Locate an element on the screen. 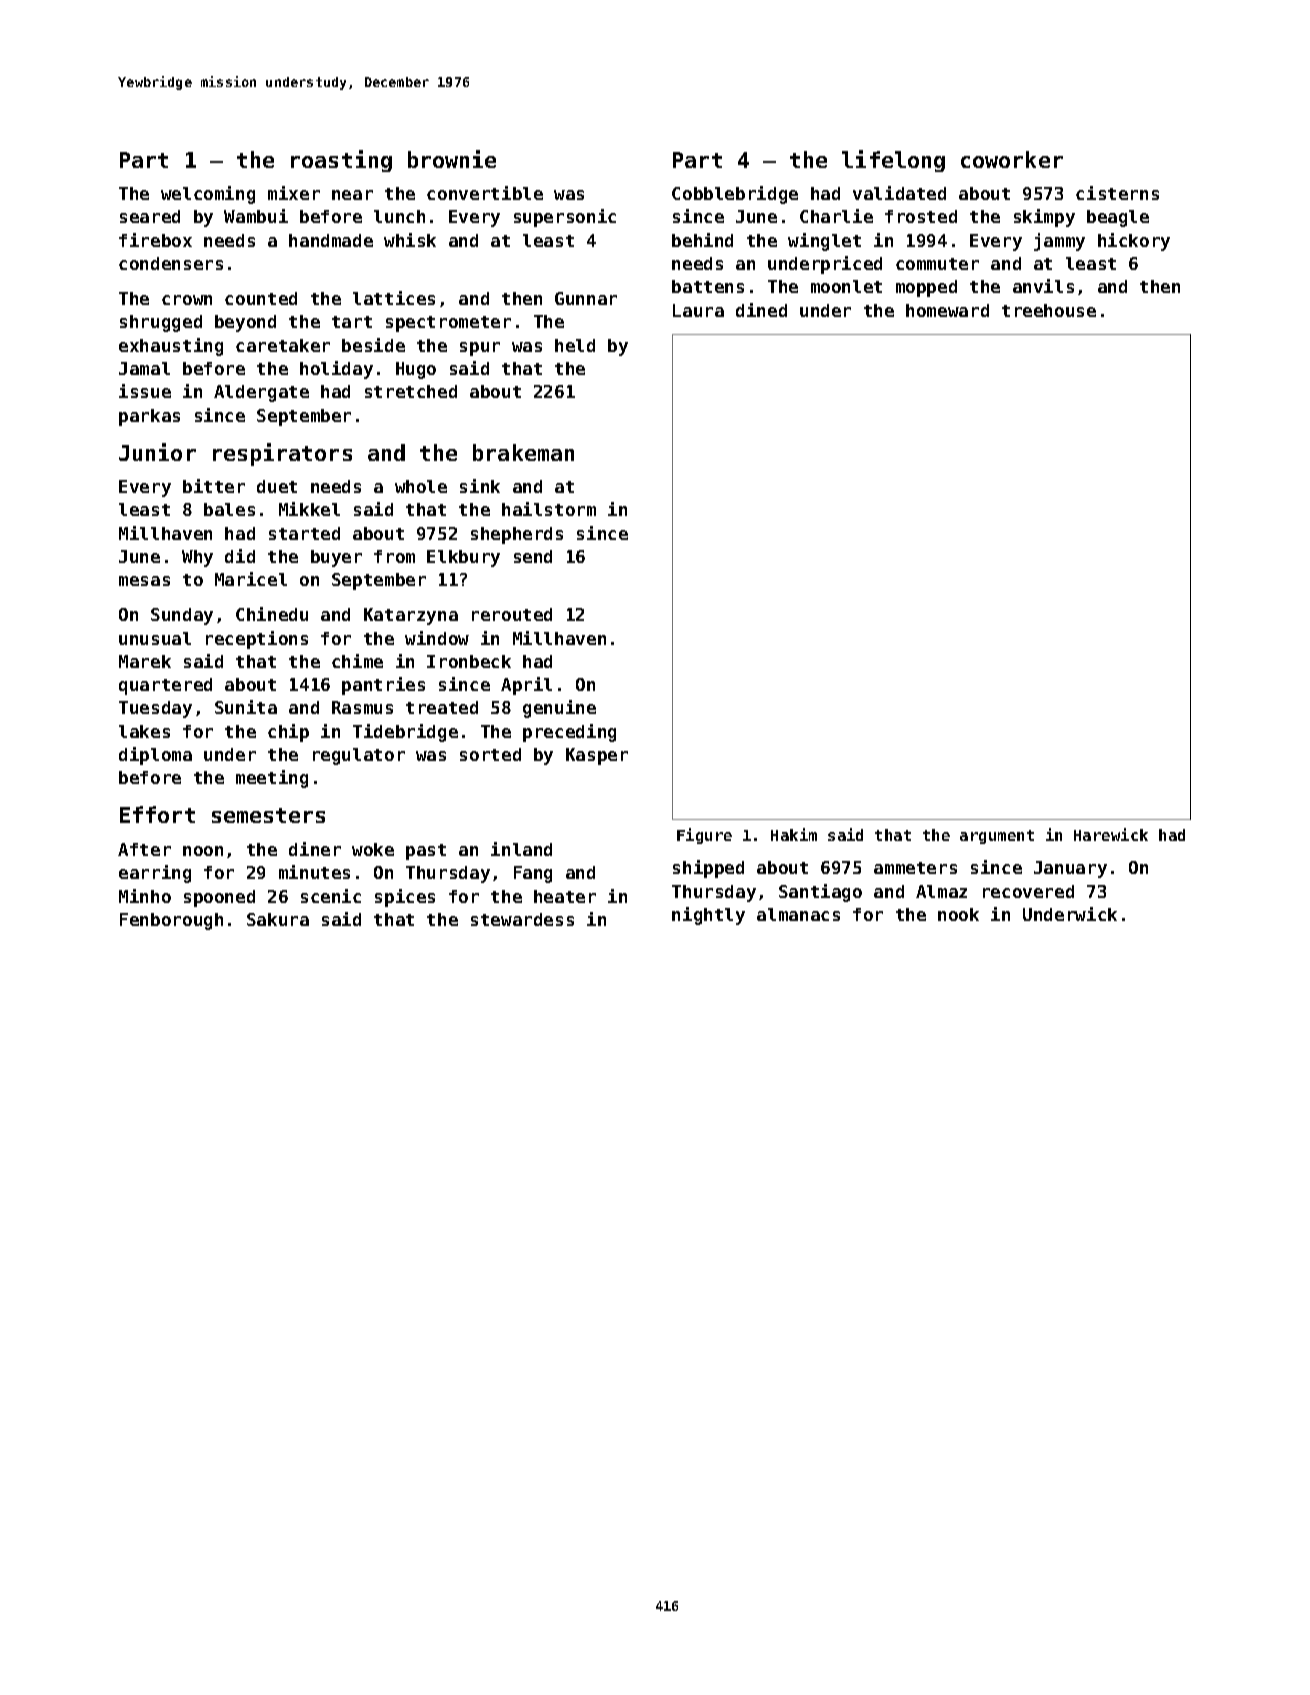 This screenshot has height=1695, width=1310. Jamal is located at coordinates (144, 368).
